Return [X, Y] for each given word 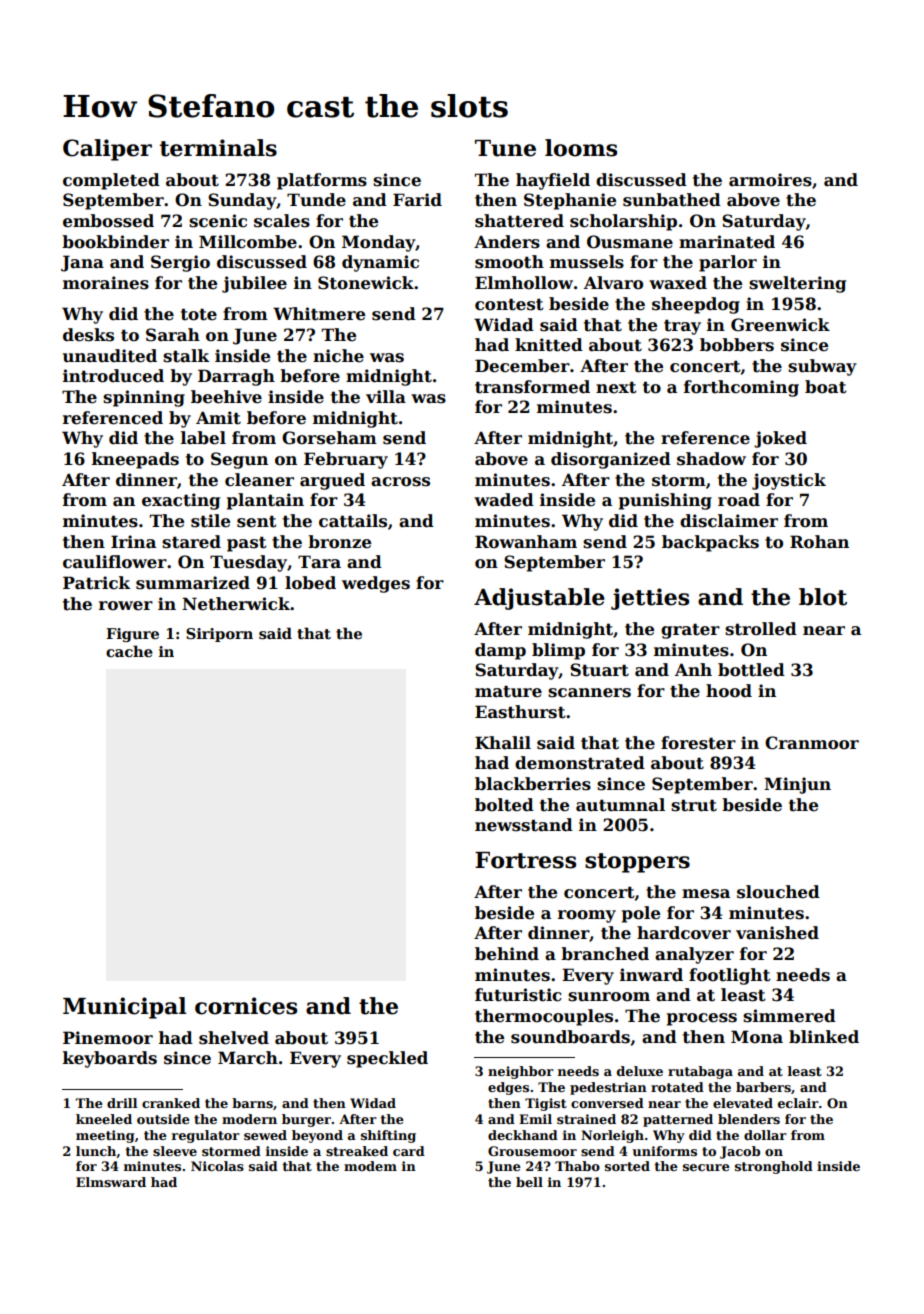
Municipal [124, 1008]
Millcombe [248, 242]
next [616, 387]
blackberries [533, 784]
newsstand [524, 825]
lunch [96, 1151]
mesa [706, 894]
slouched [778, 892]
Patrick [97, 583]
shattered [519, 221]
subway [822, 367]
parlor [728, 263]
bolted [504, 805]
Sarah [173, 335]
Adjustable [539, 599]
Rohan [819, 542]
